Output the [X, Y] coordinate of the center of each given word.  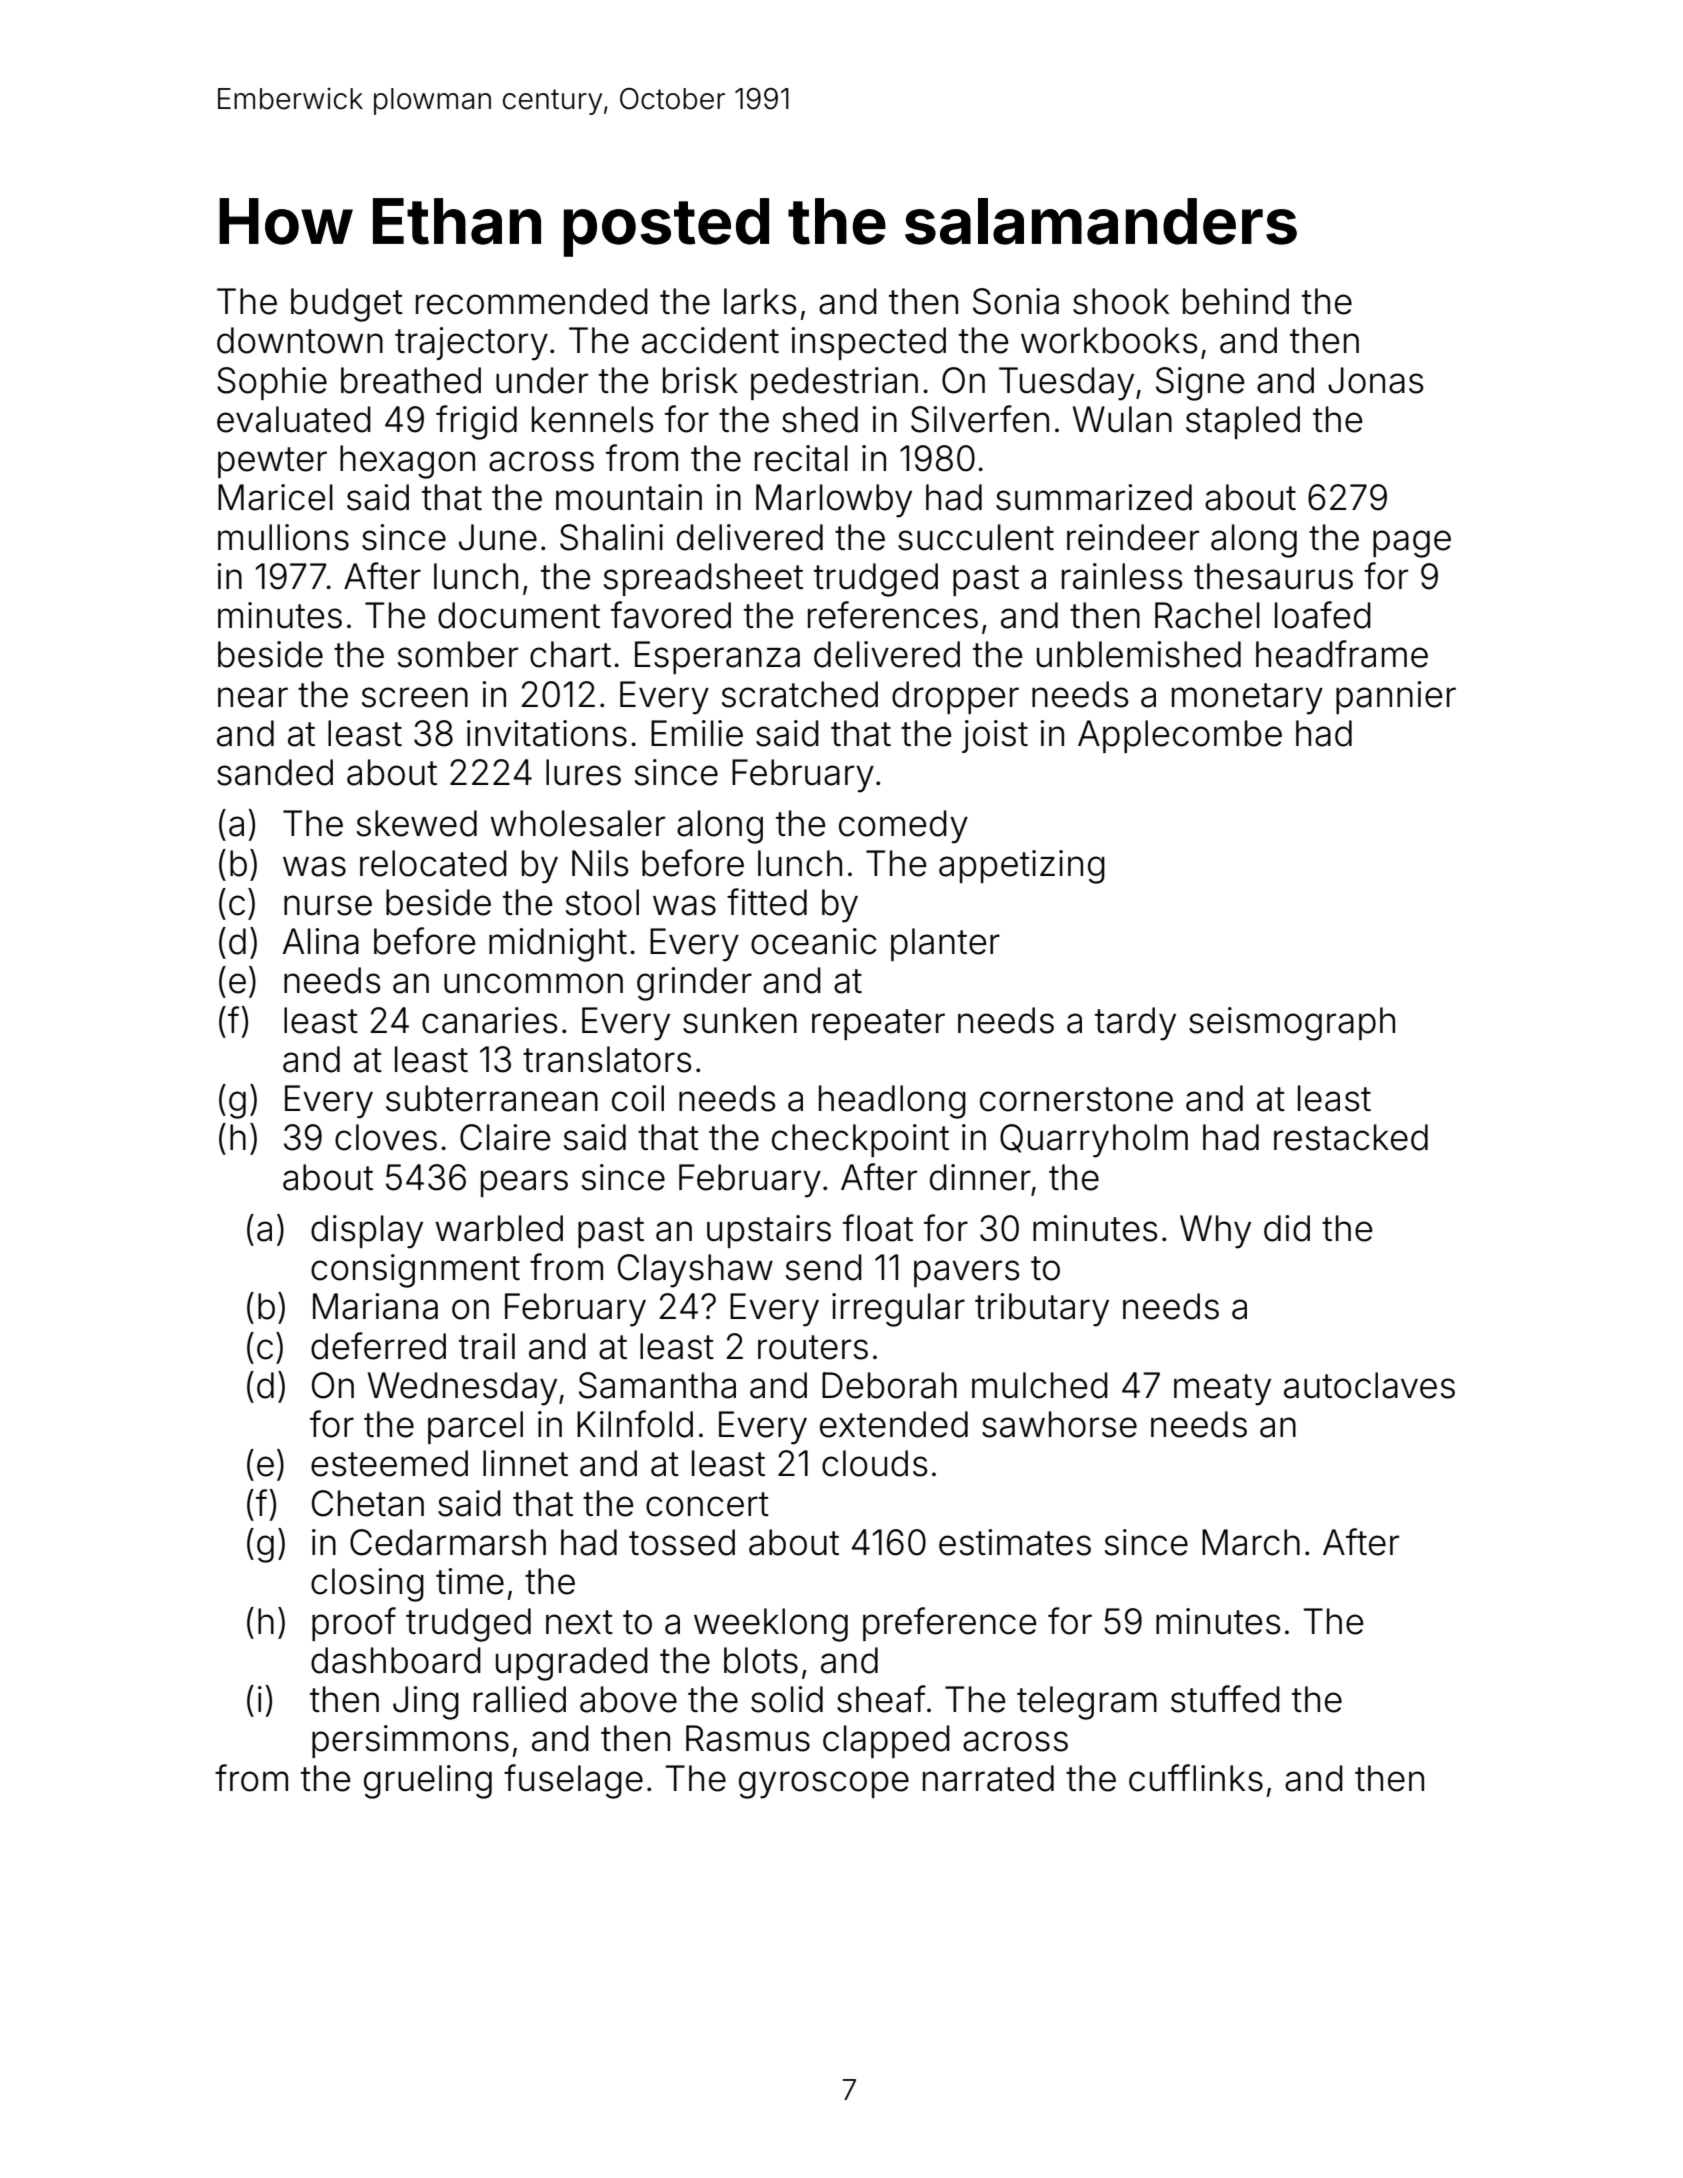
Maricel [275, 497]
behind [1236, 301]
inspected [868, 343]
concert [707, 1504]
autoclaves [1369, 1385]
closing [367, 1585]
